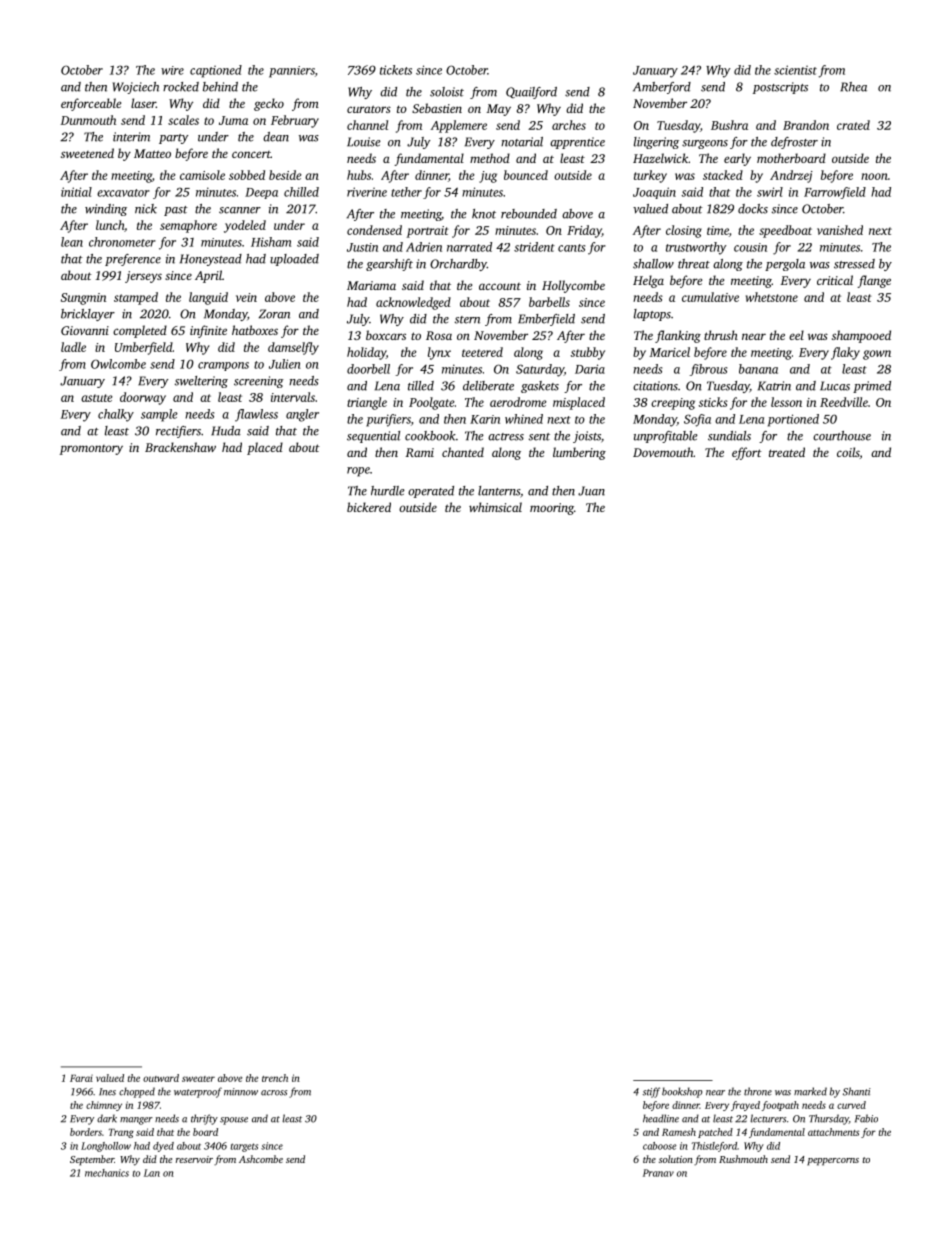 The height and width of the screenshot is (1233, 952). Describe the element at coordinates (276, 137) in the screenshot. I see `dean` at that location.
